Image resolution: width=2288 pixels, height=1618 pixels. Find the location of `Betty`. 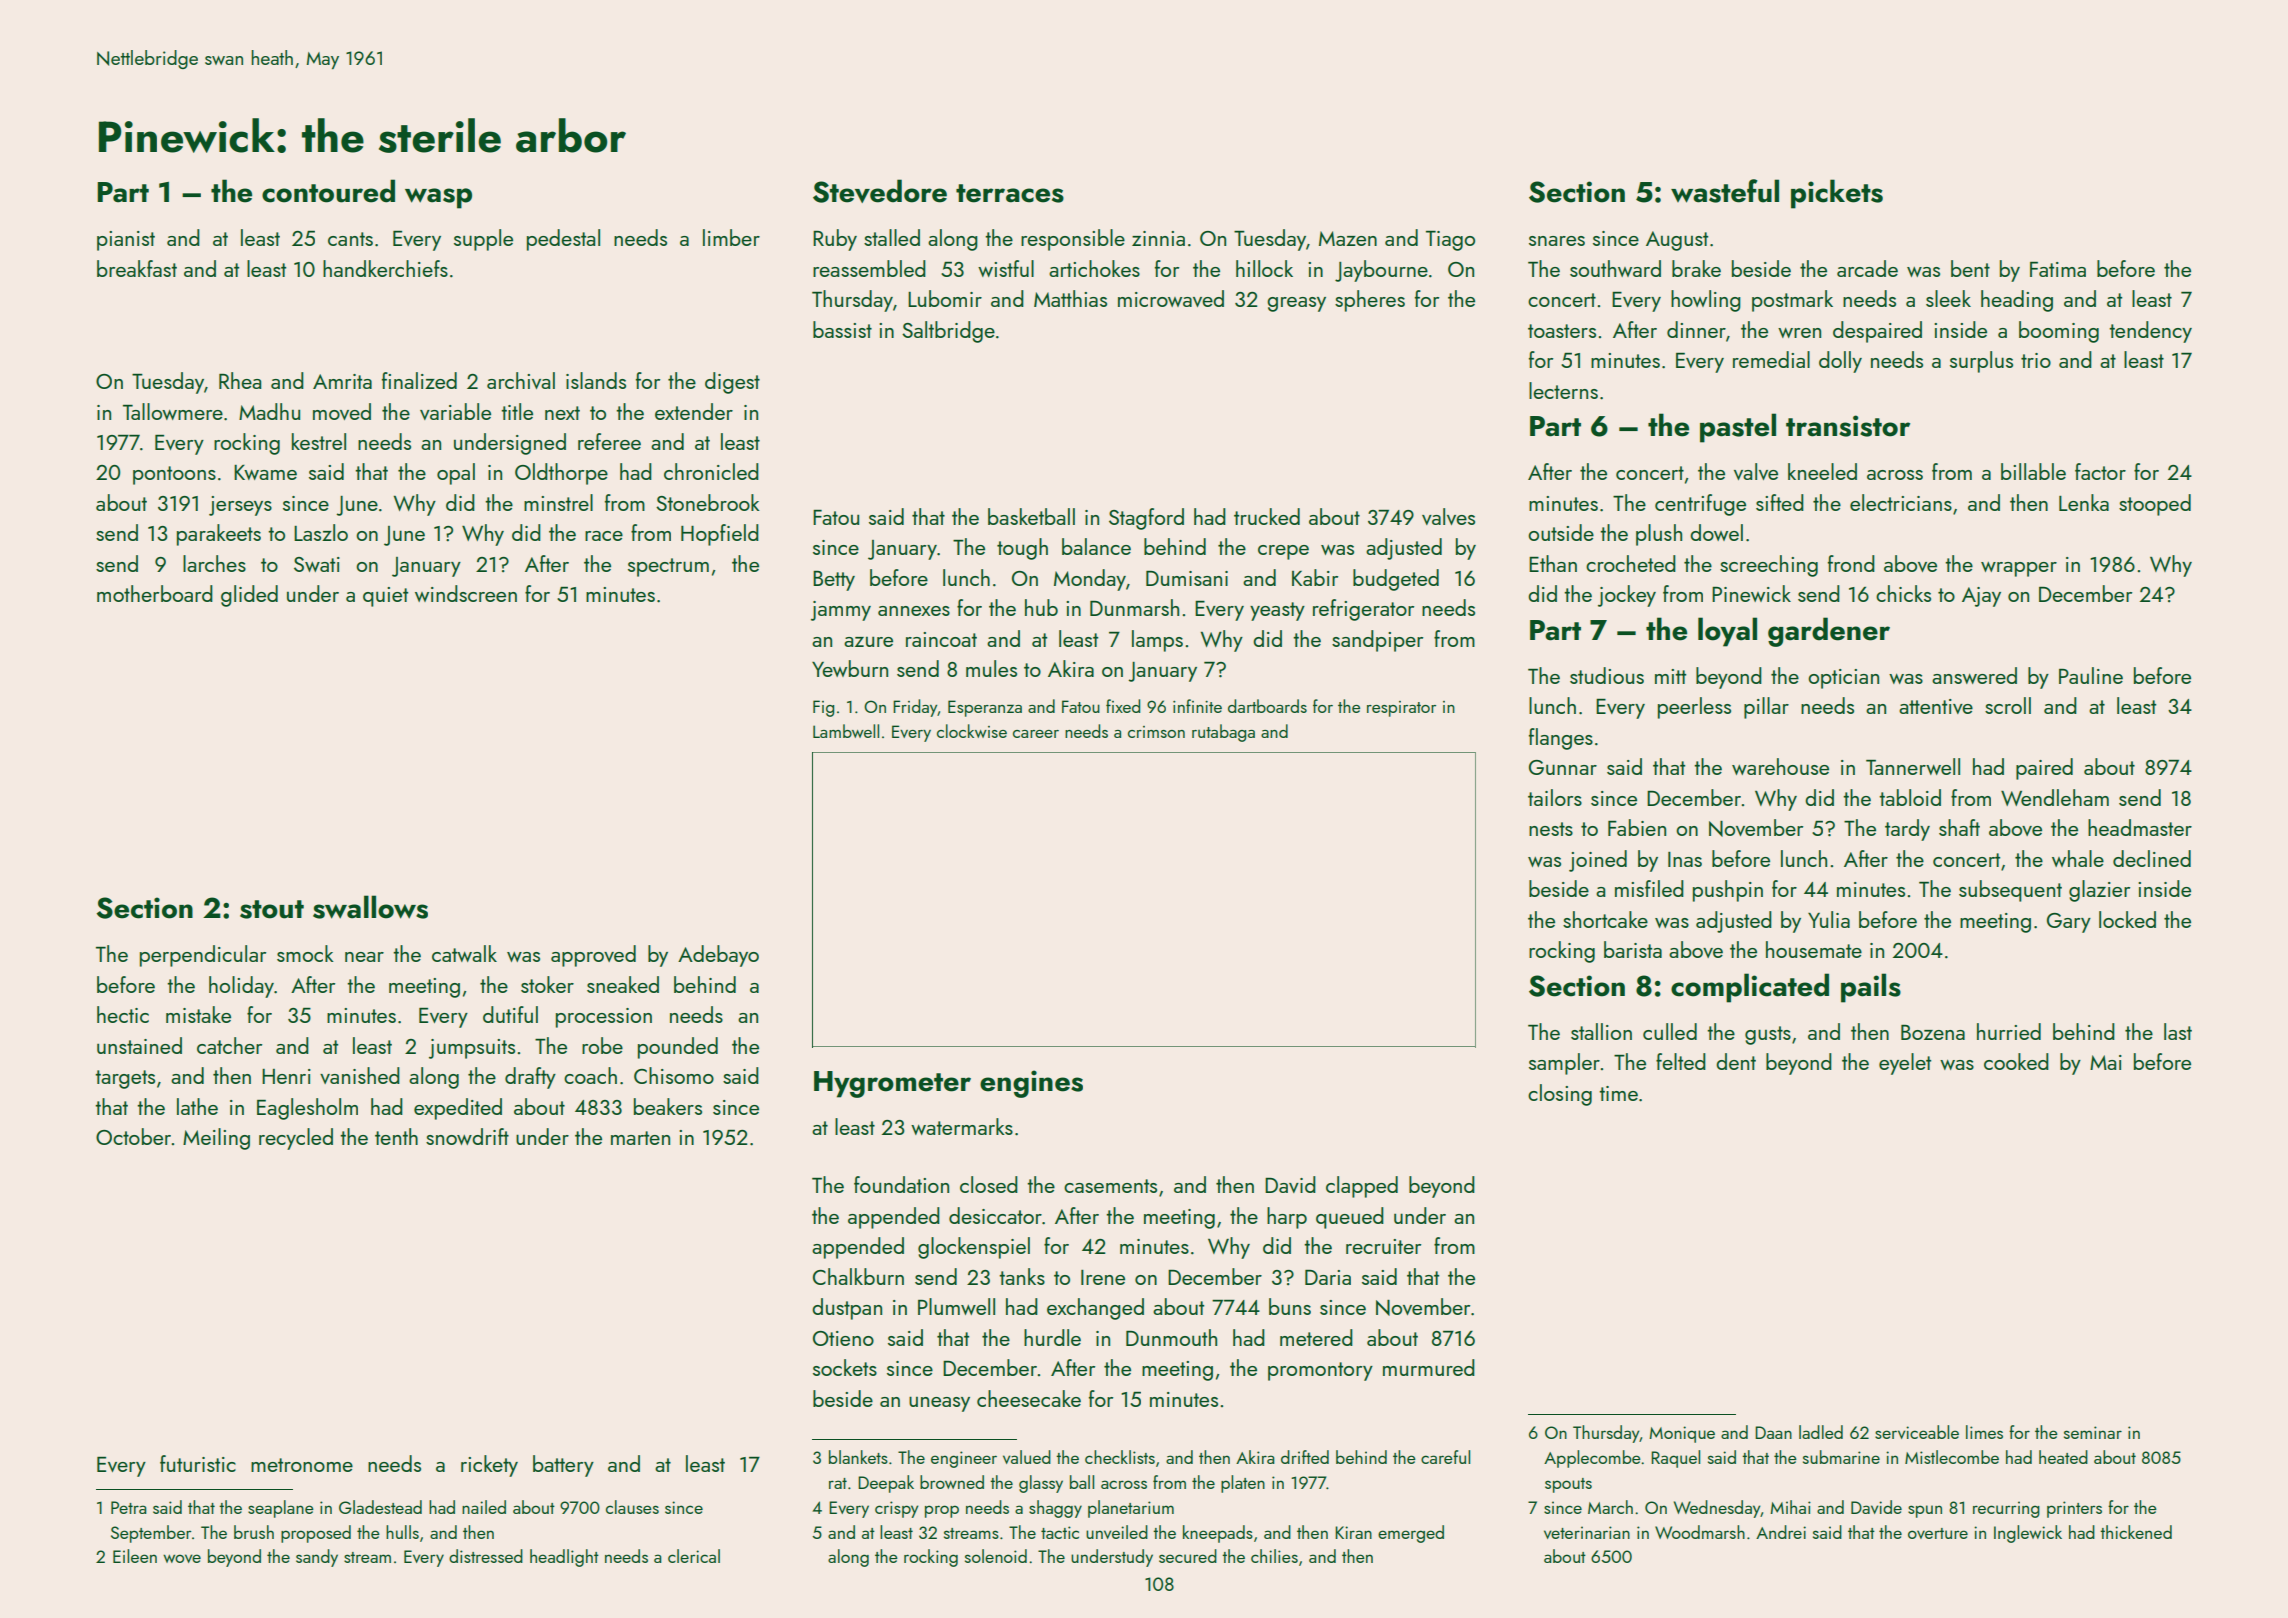

Betty is located at coordinates (834, 581).
